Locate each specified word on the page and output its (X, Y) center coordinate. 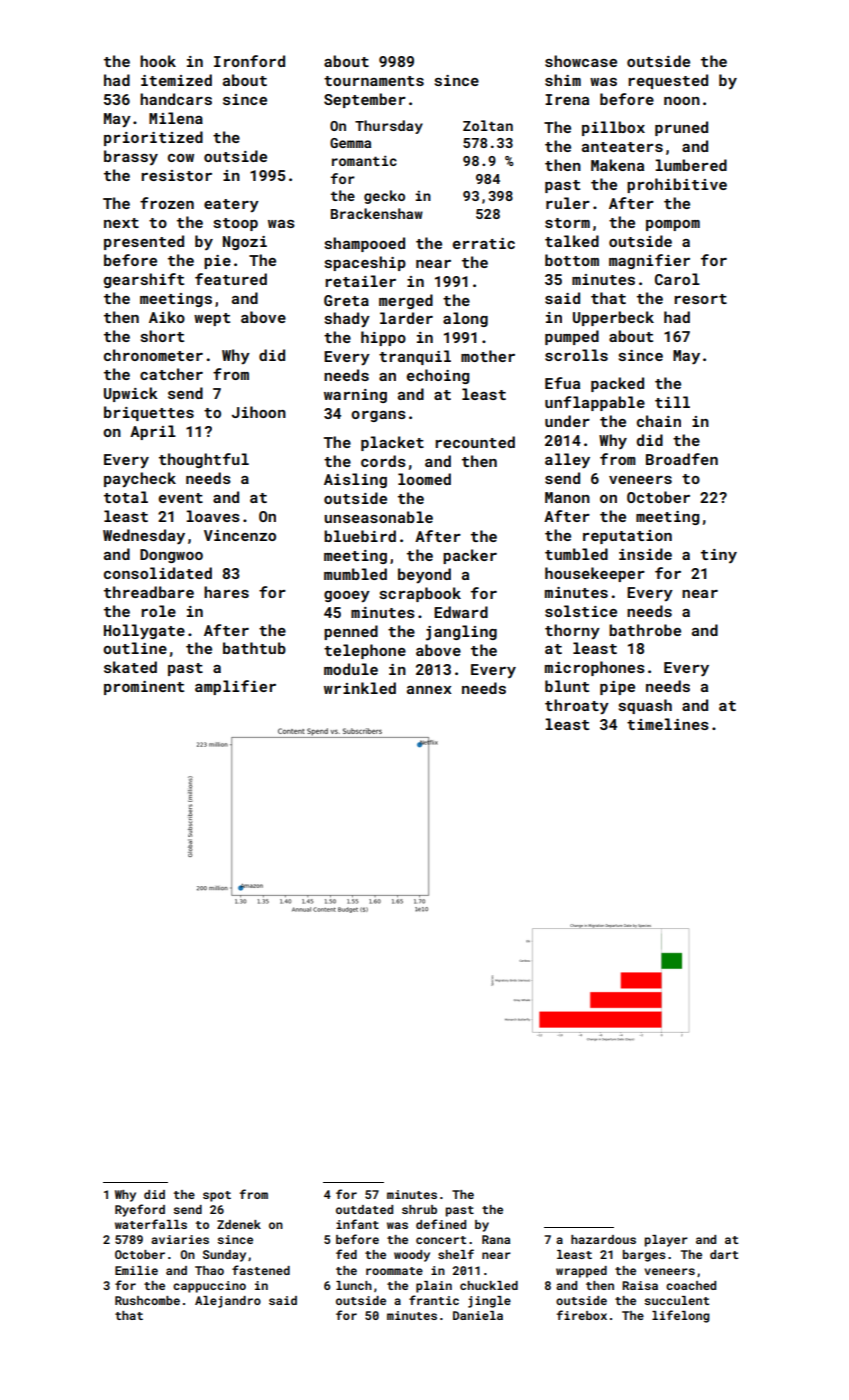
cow (181, 158)
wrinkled (360, 688)
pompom (673, 225)
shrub (419, 1209)
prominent (144, 688)
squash (645, 706)
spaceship (365, 263)
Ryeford (140, 1210)
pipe (617, 688)
